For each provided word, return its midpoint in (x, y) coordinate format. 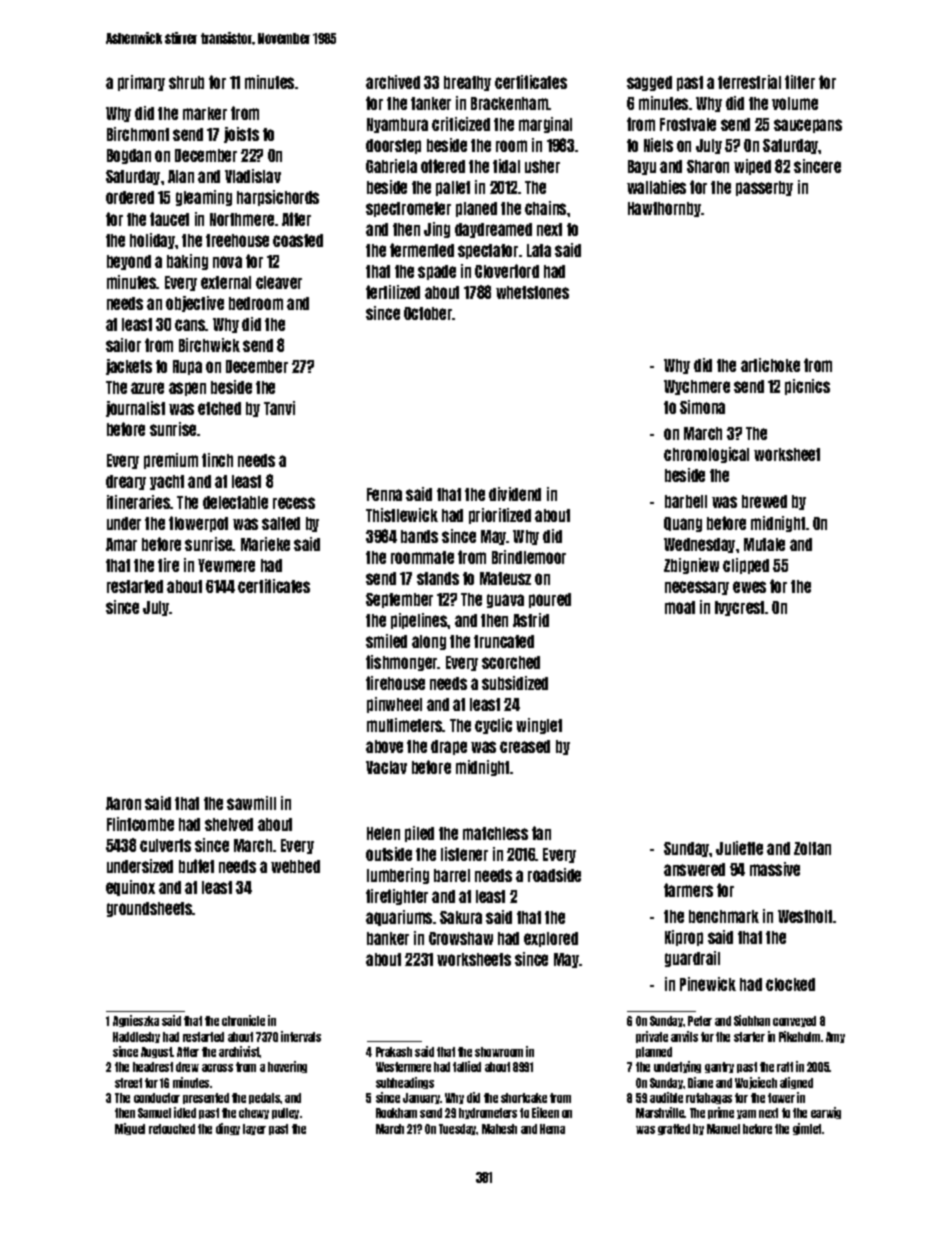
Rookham (396, 1113)
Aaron (123, 803)
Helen (383, 833)
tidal (506, 166)
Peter (700, 1021)
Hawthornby (665, 209)
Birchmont (138, 134)
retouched (172, 1129)
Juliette (739, 848)
